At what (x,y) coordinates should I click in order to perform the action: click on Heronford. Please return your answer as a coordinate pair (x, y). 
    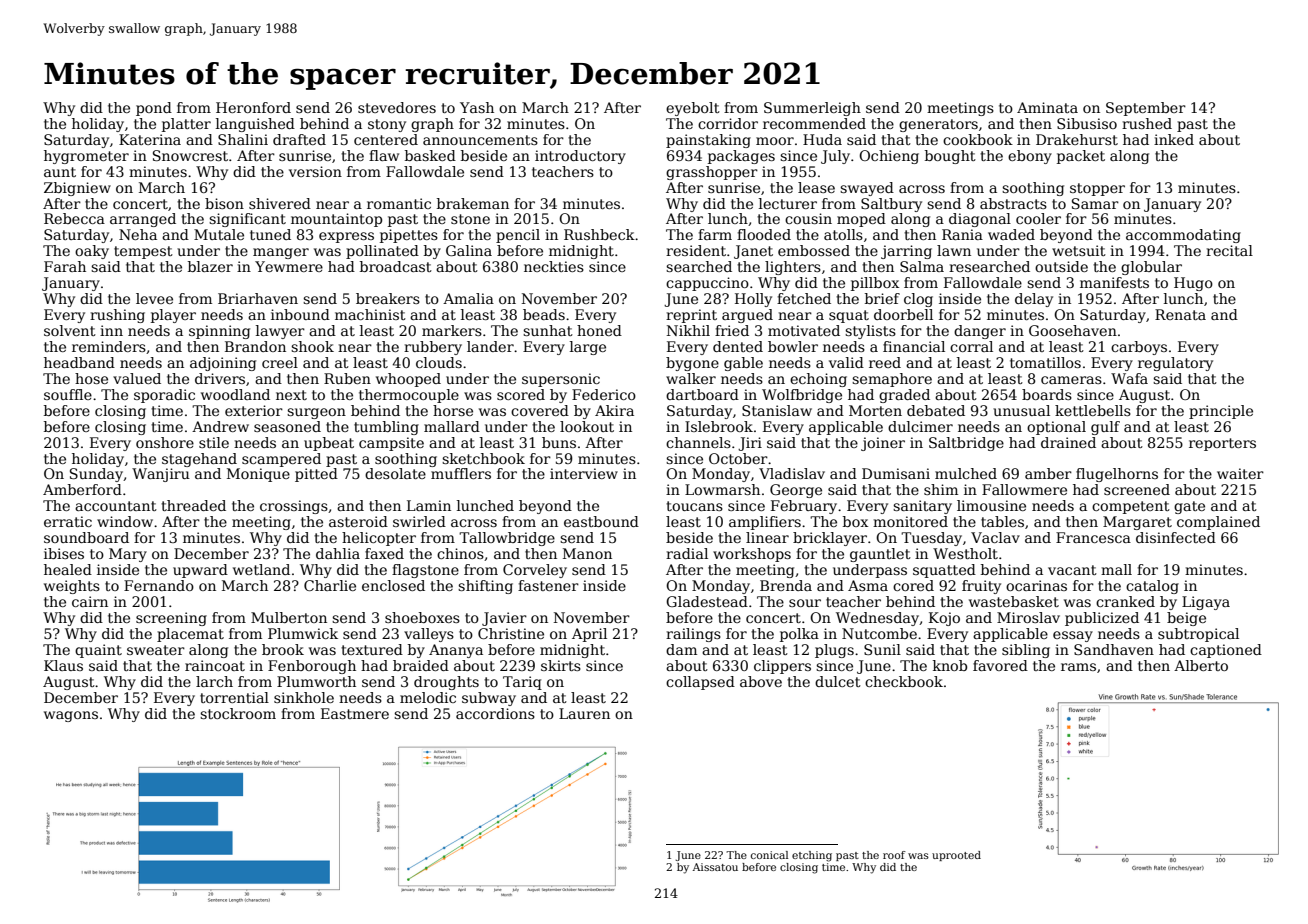
    Looking at the image, I should click on (253, 107).
